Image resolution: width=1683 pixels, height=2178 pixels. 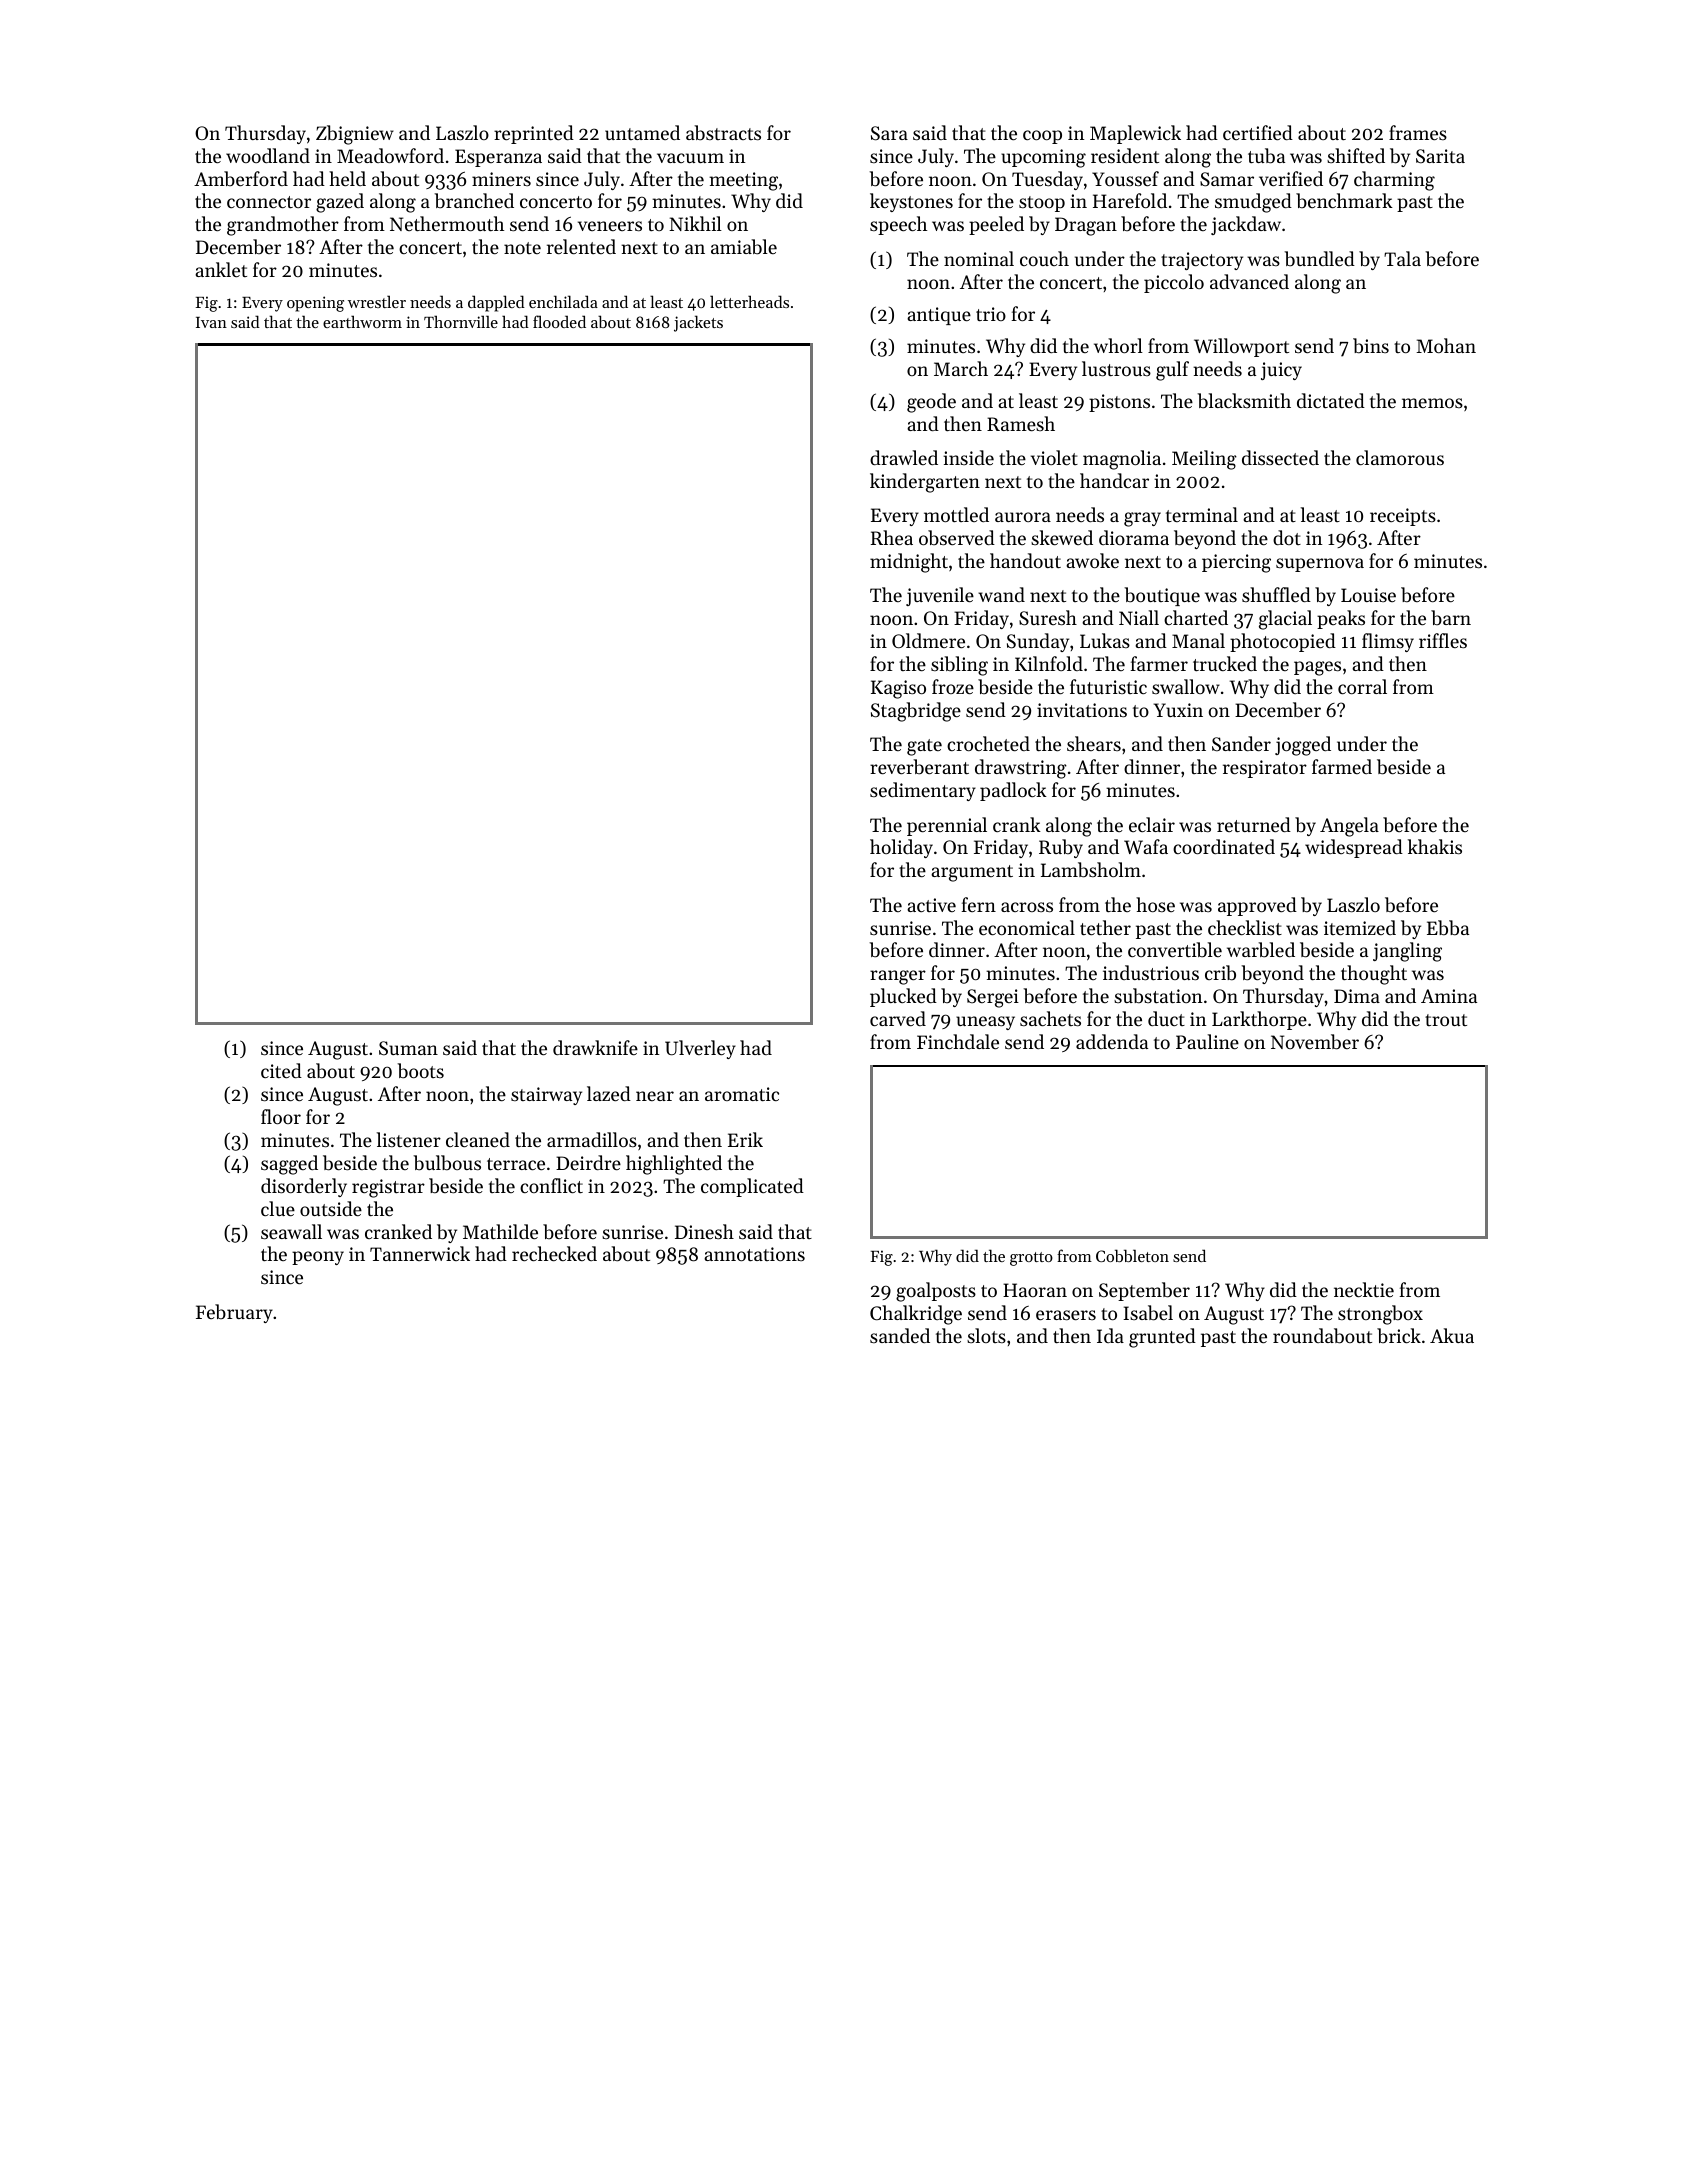 I want to click on reprinted, so click(x=534, y=134).
